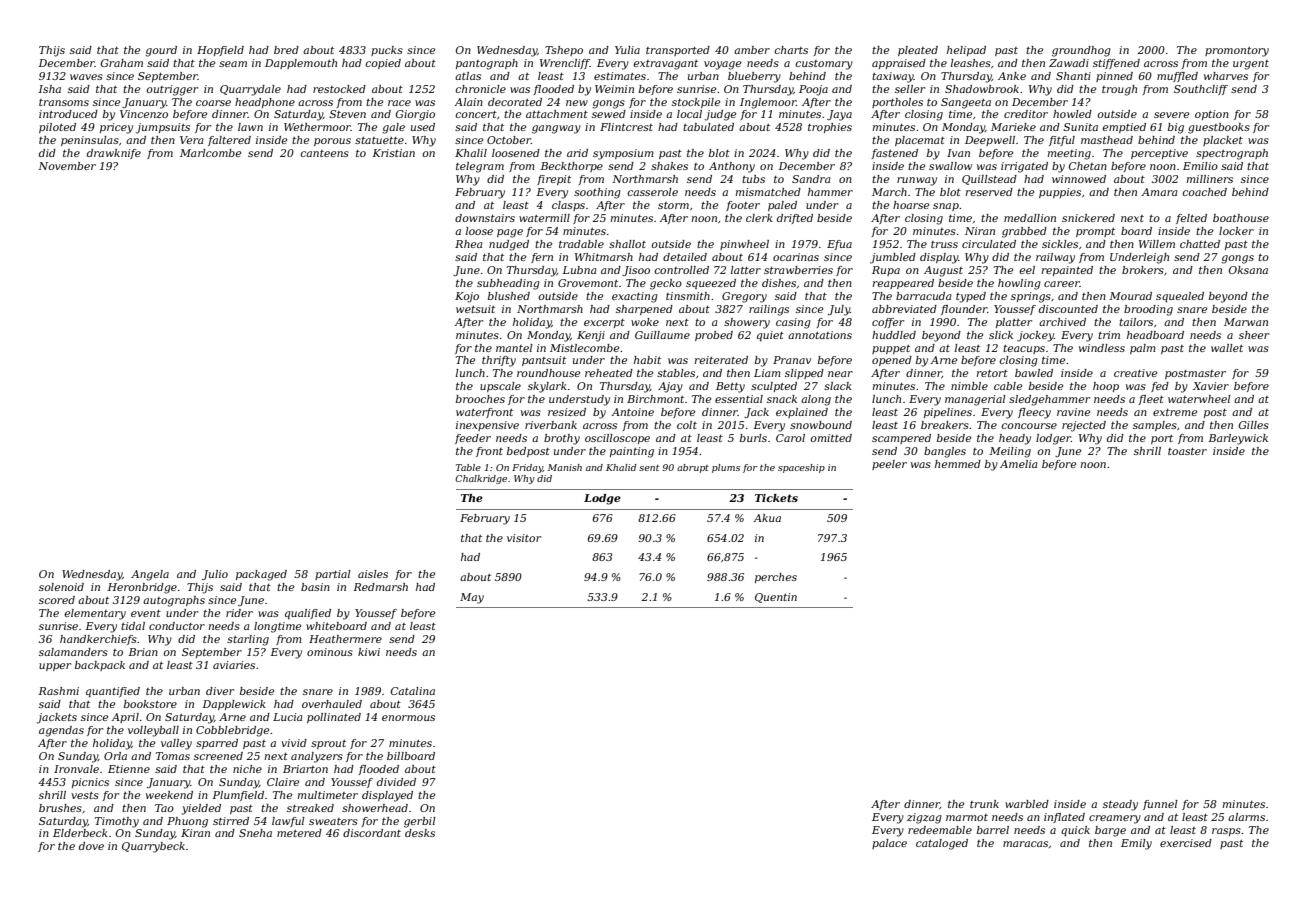  I want to click on fastened, so click(894, 154).
